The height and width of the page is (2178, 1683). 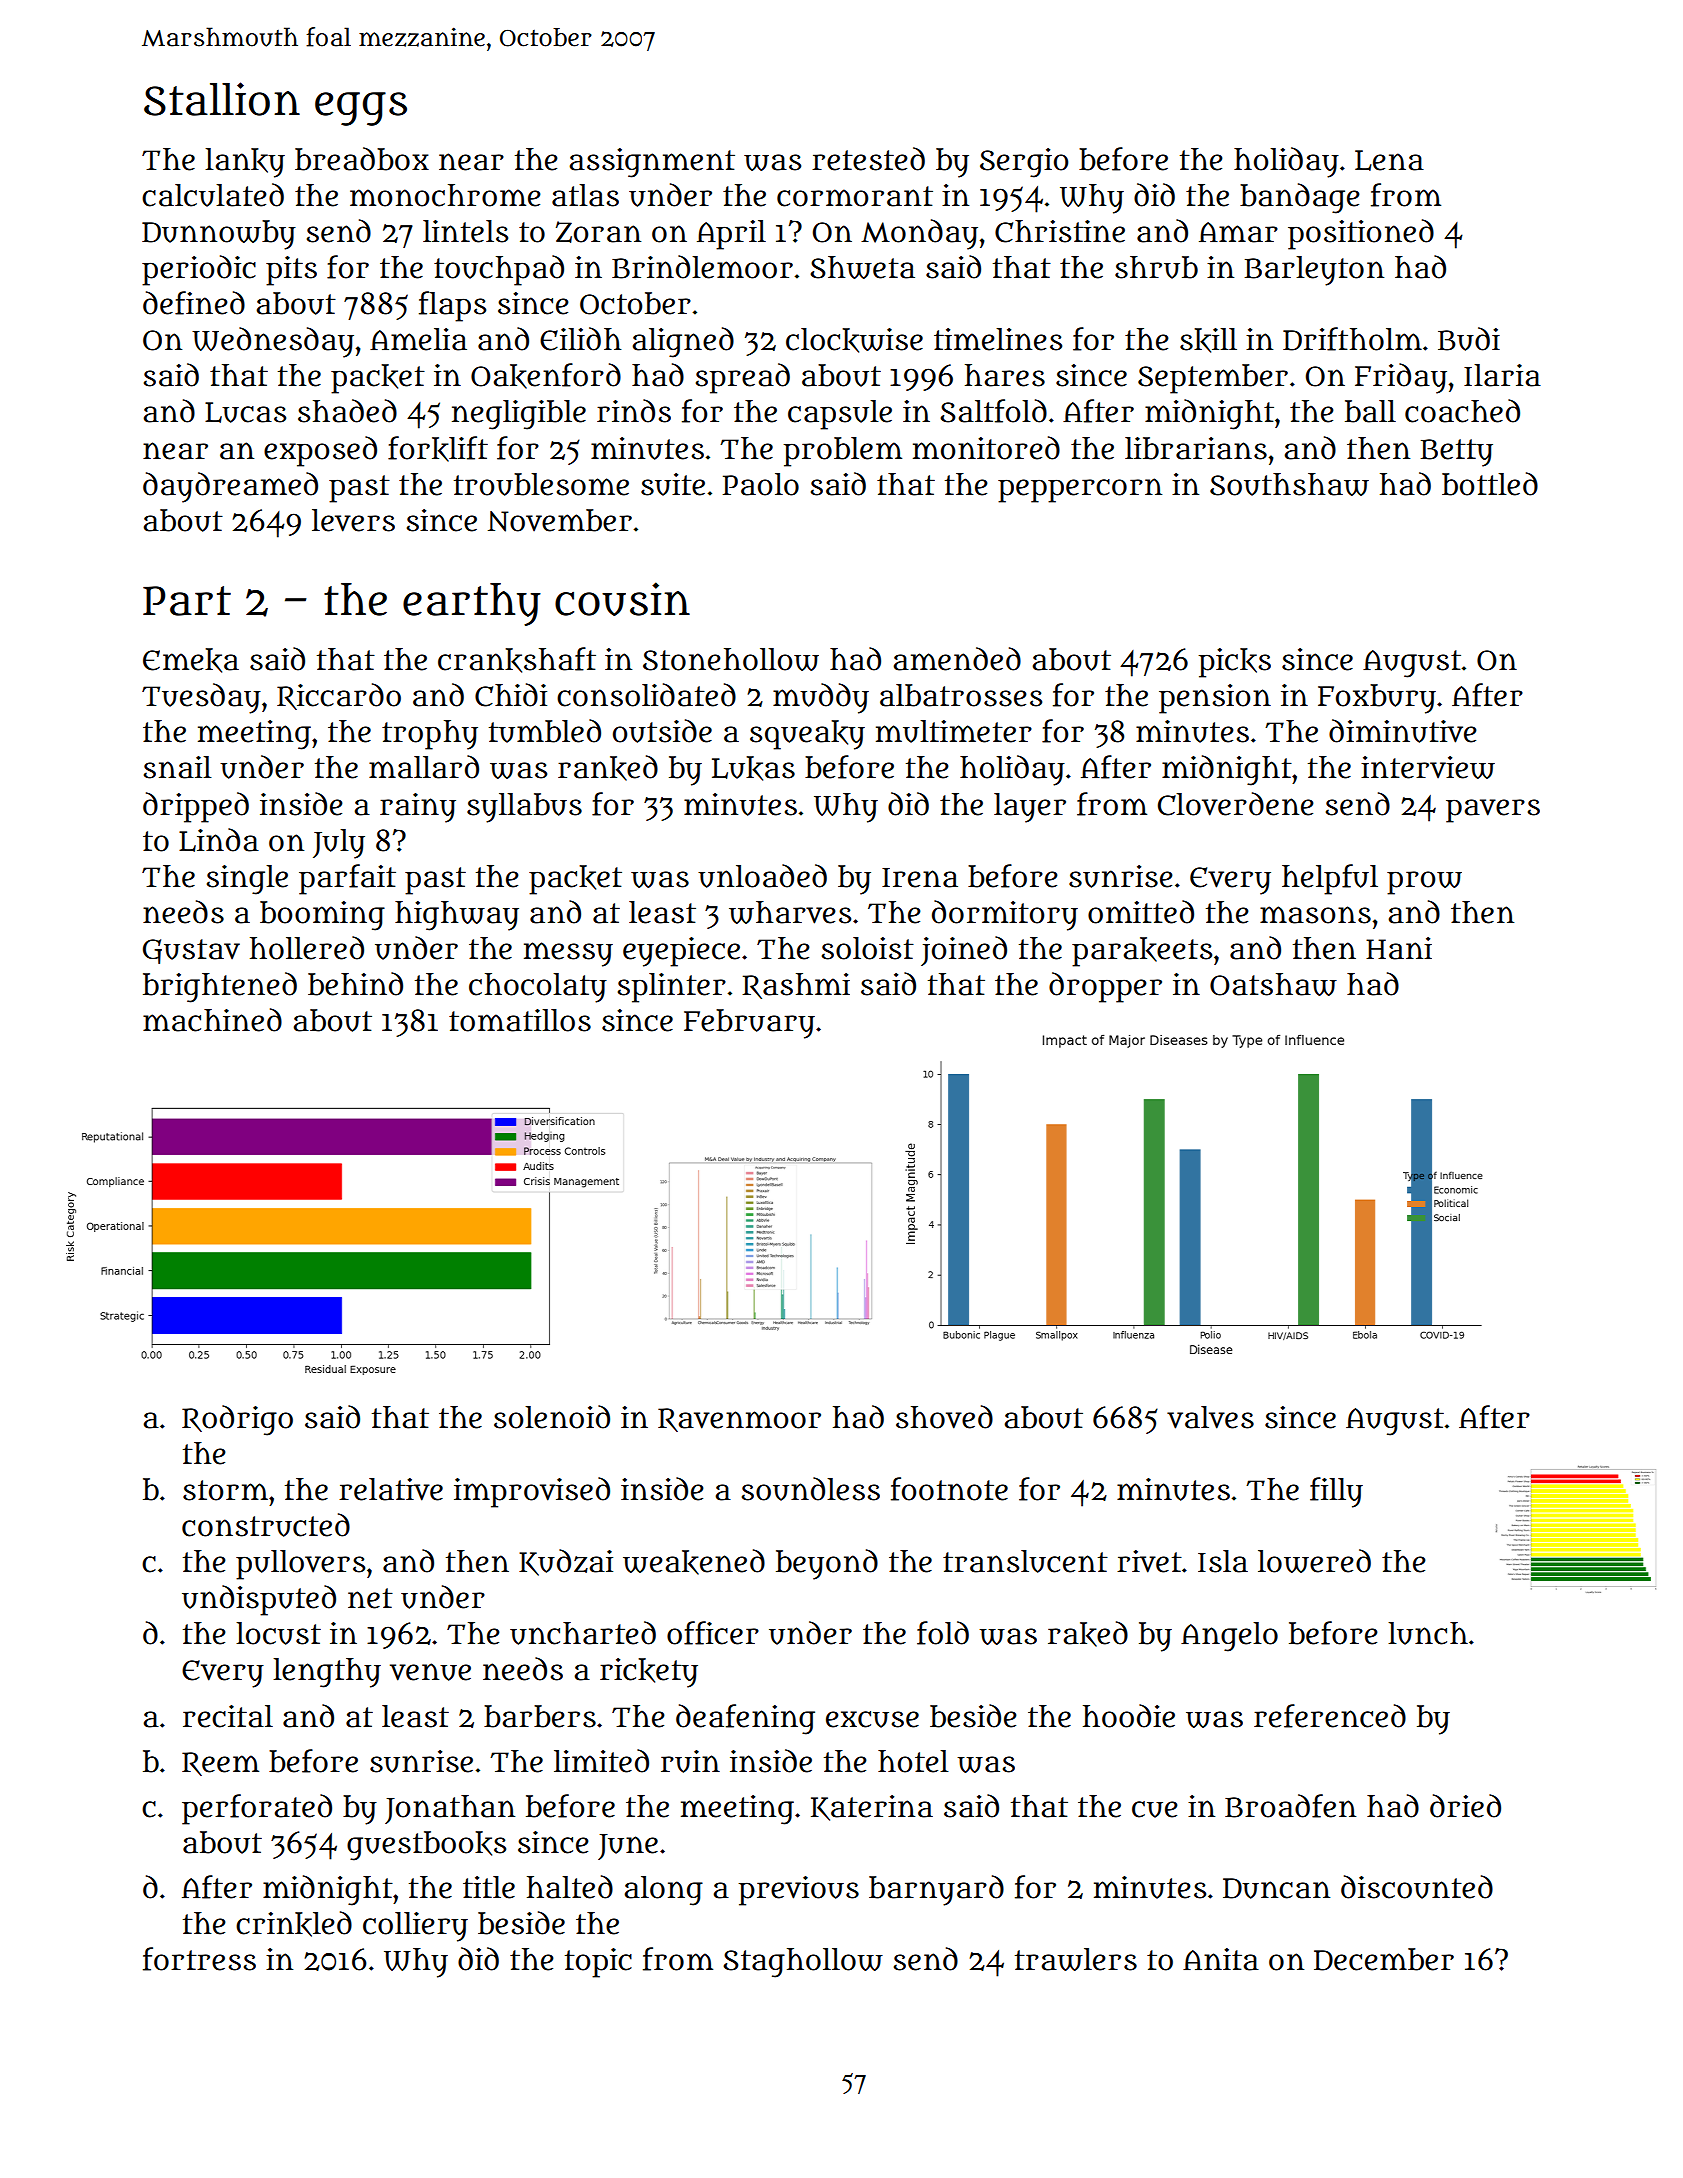 What do you see at coordinates (247, 880) in the page?
I see `single` at bounding box center [247, 880].
